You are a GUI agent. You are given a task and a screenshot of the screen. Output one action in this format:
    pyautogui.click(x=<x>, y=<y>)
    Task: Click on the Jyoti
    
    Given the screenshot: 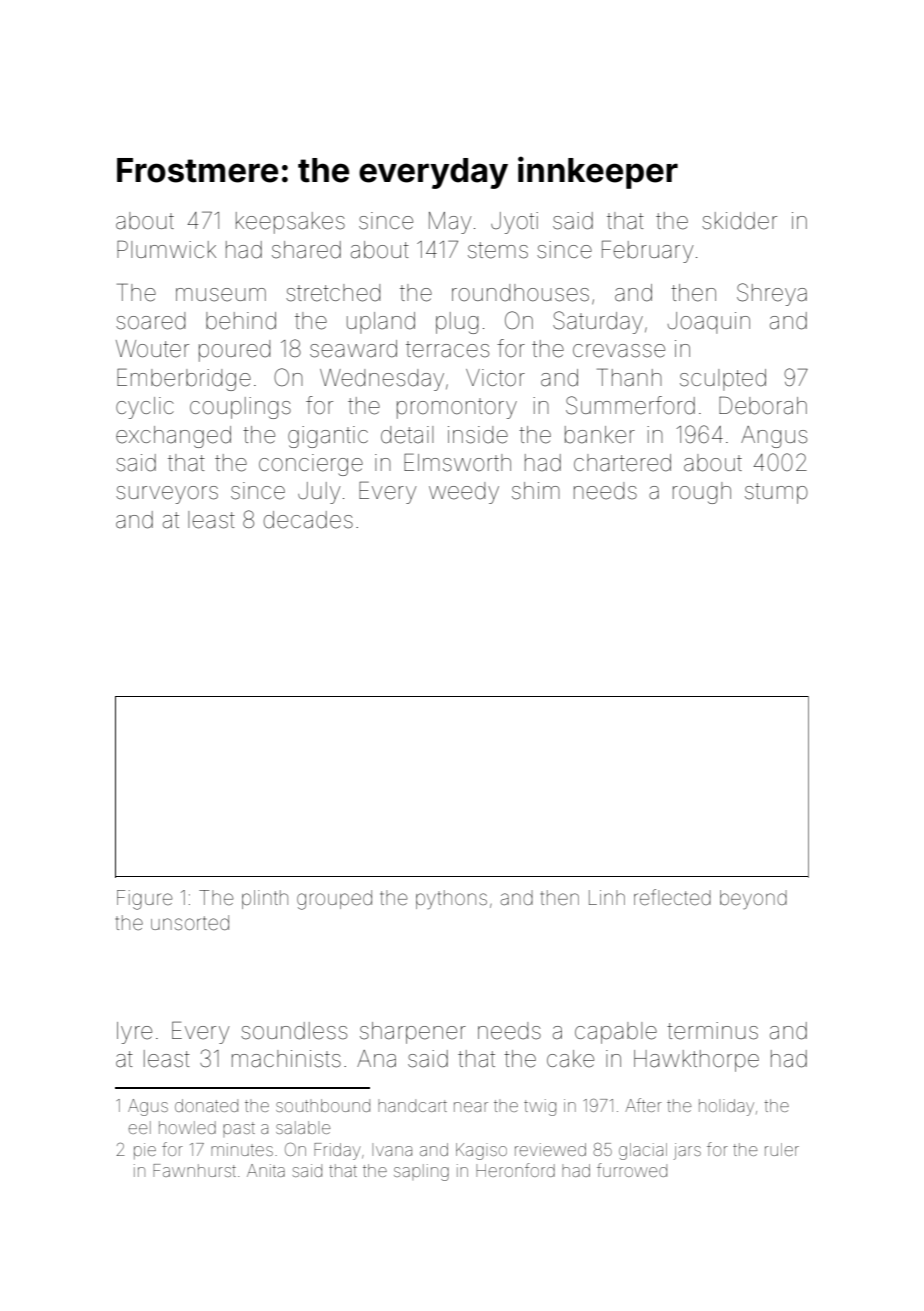 What is the action you would take?
    pyautogui.click(x=514, y=223)
